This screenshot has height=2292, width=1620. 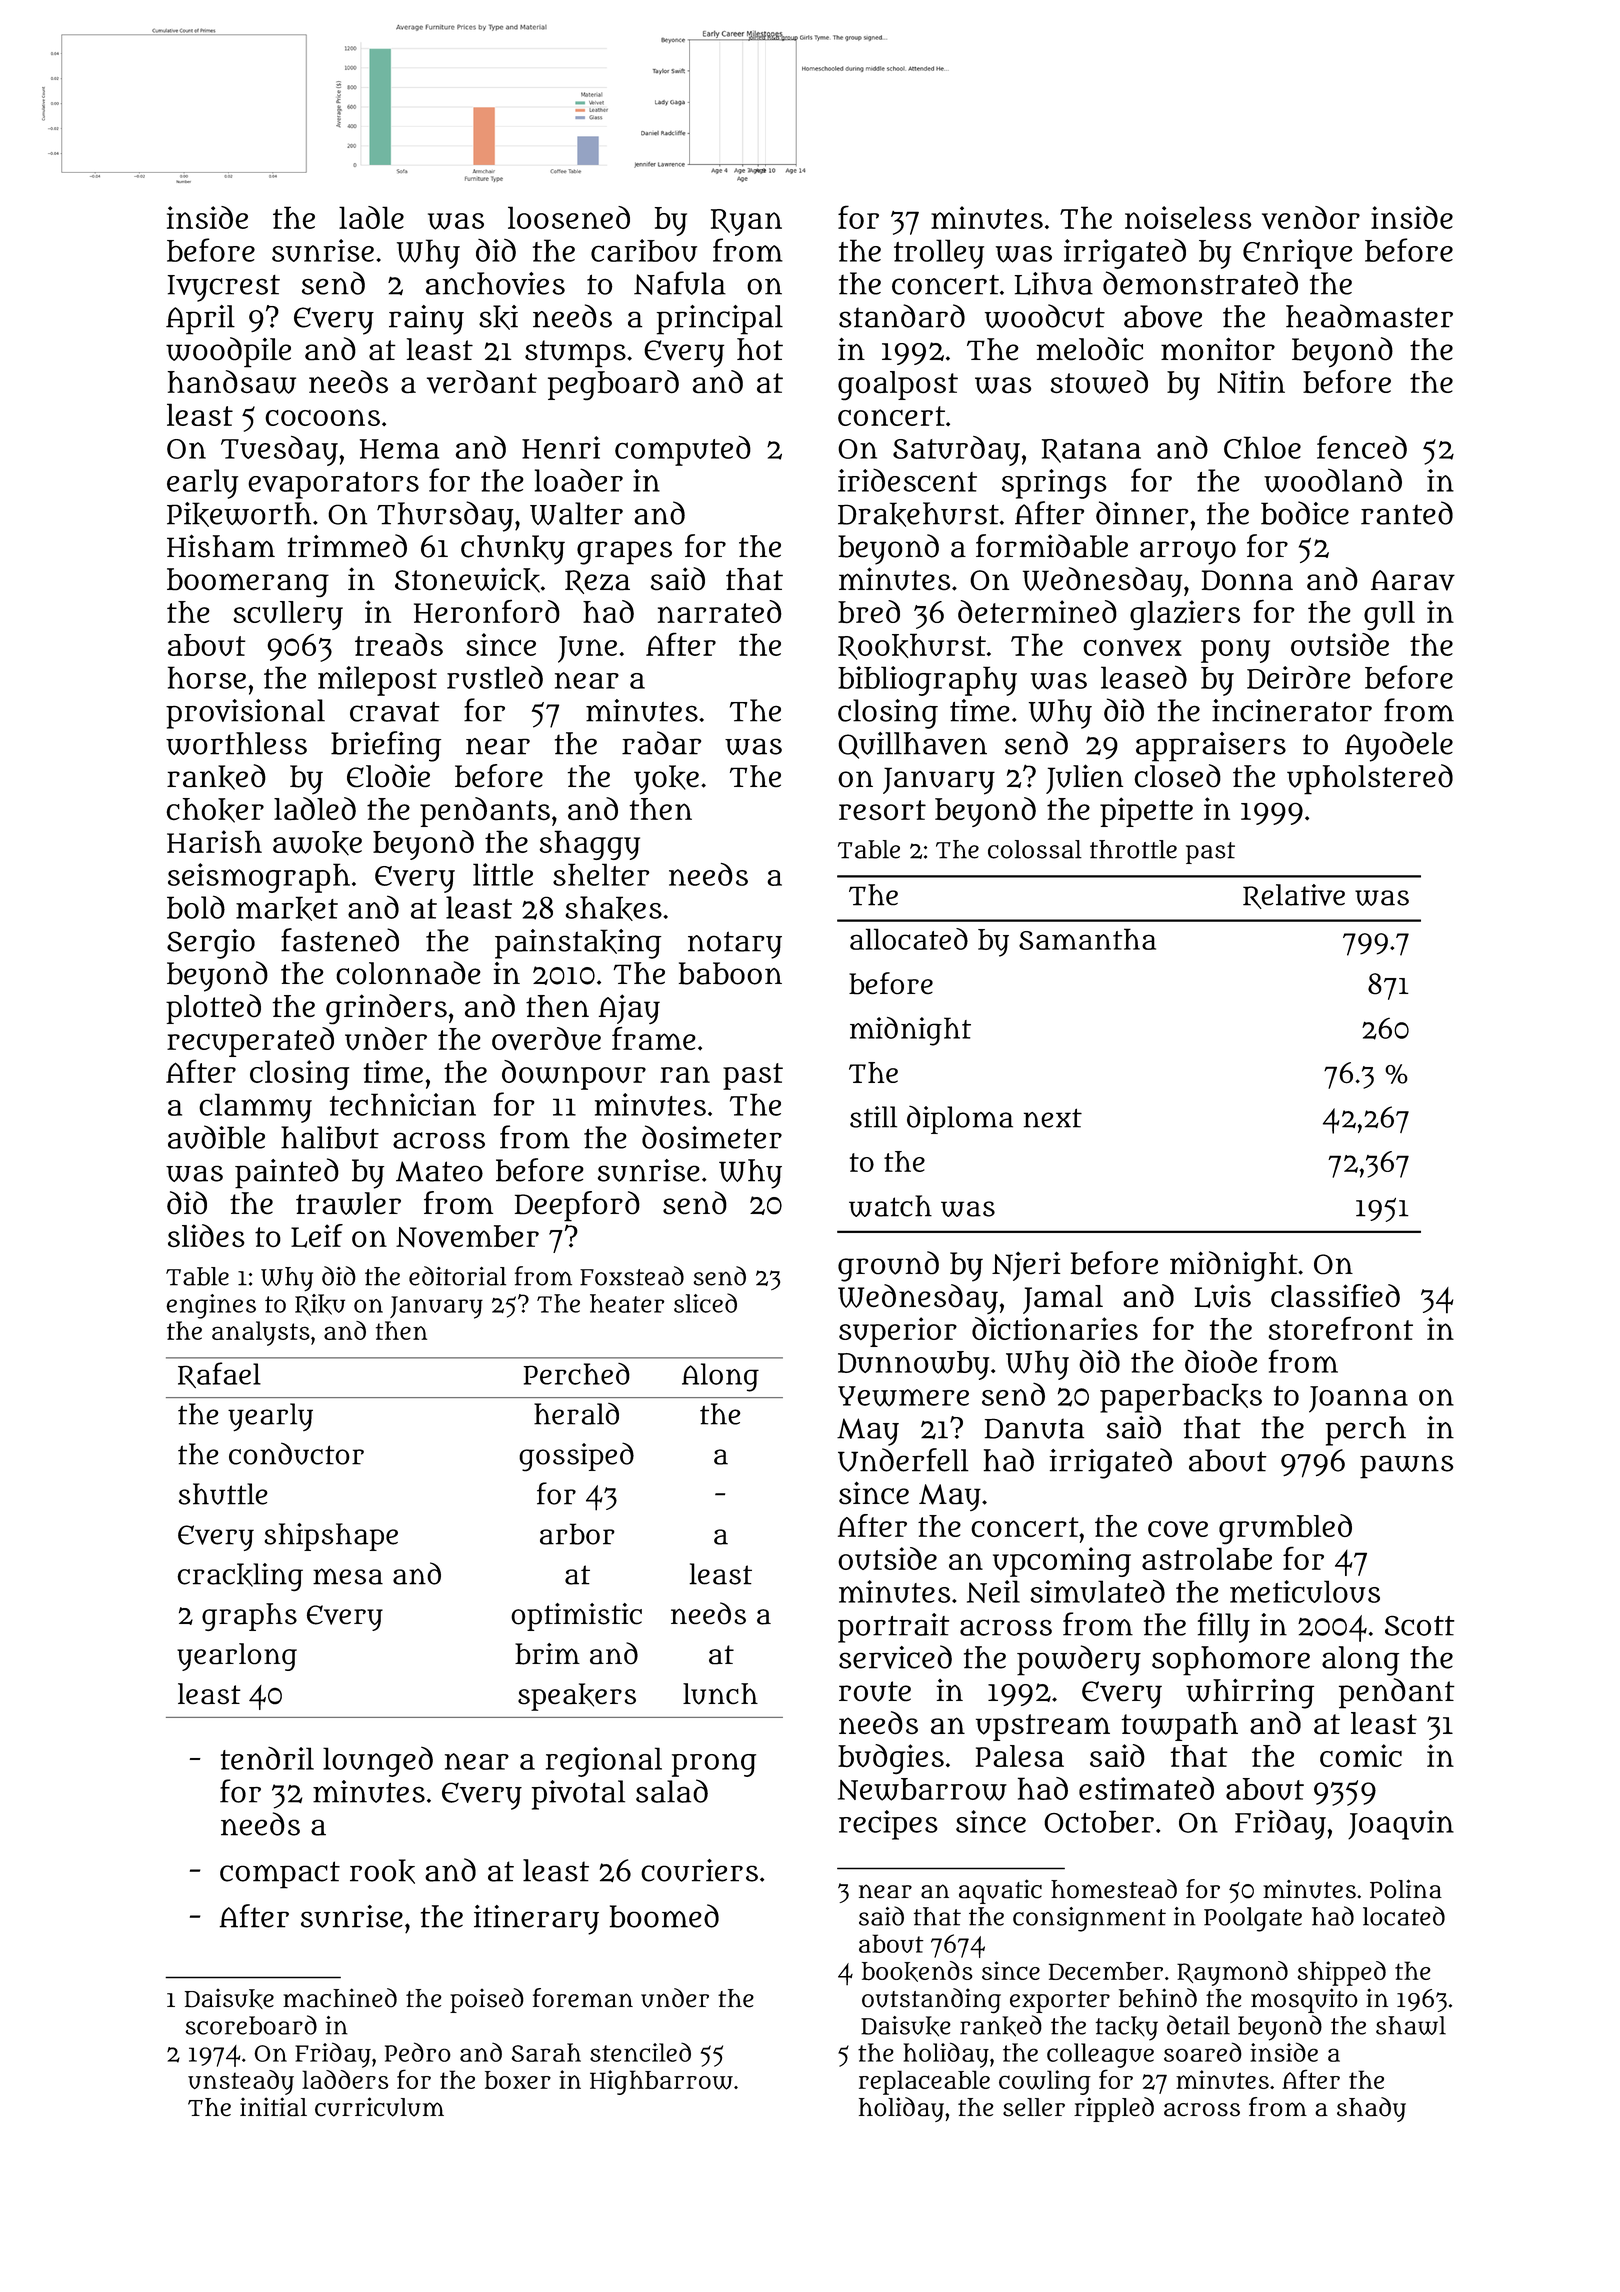 What do you see at coordinates (1091, 451) in the screenshot?
I see `Ratana` at bounding box center [1091, 451].
